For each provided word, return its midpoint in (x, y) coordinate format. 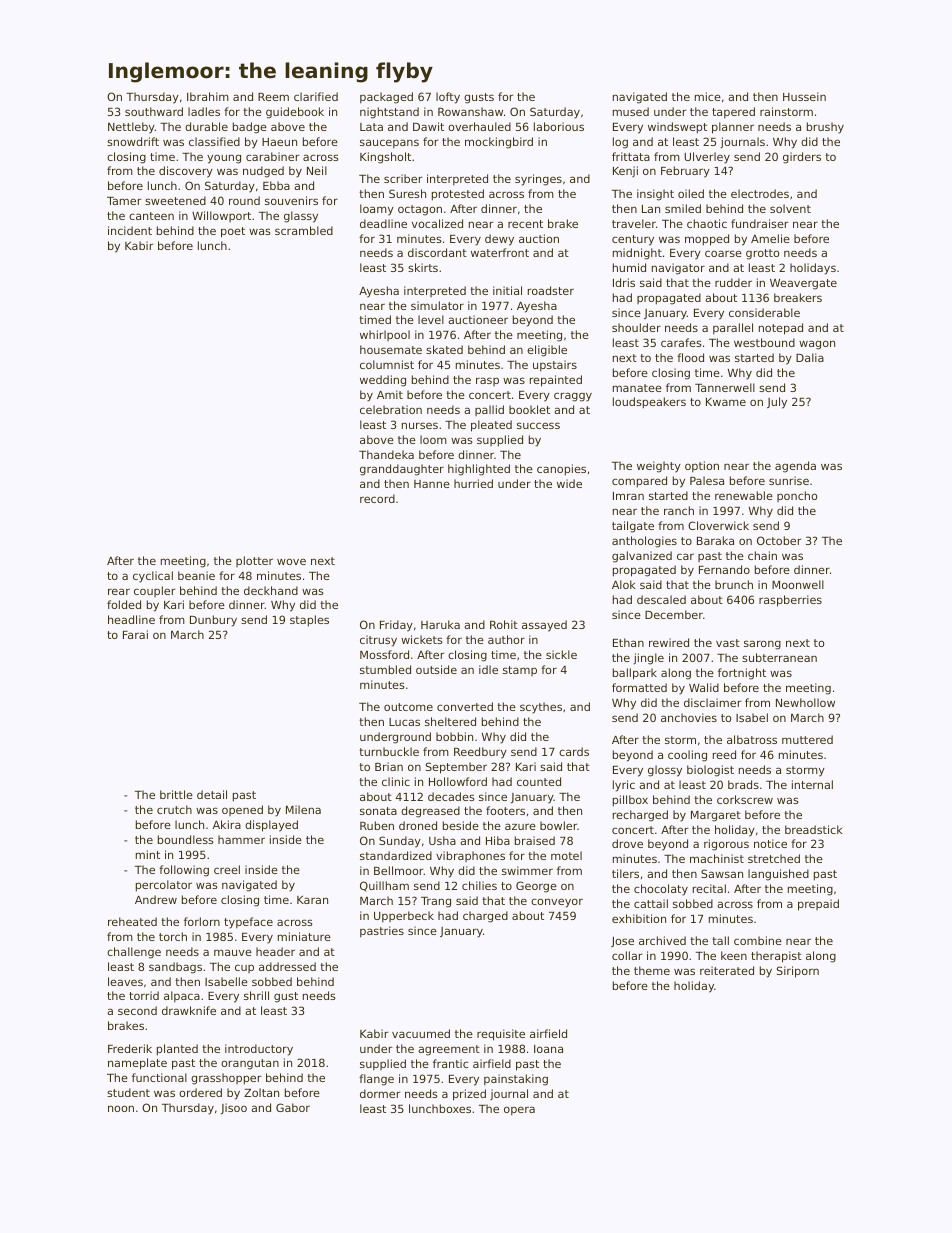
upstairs (555, 365)
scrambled (304, 230)
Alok (624, 584)
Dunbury (213, 621)
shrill (256, 995)
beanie (196, 575)
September (456, 768)
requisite (501, 1035)
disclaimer (713, 702)
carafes (681, 342)
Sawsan (722, 873)
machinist (717, 858)
